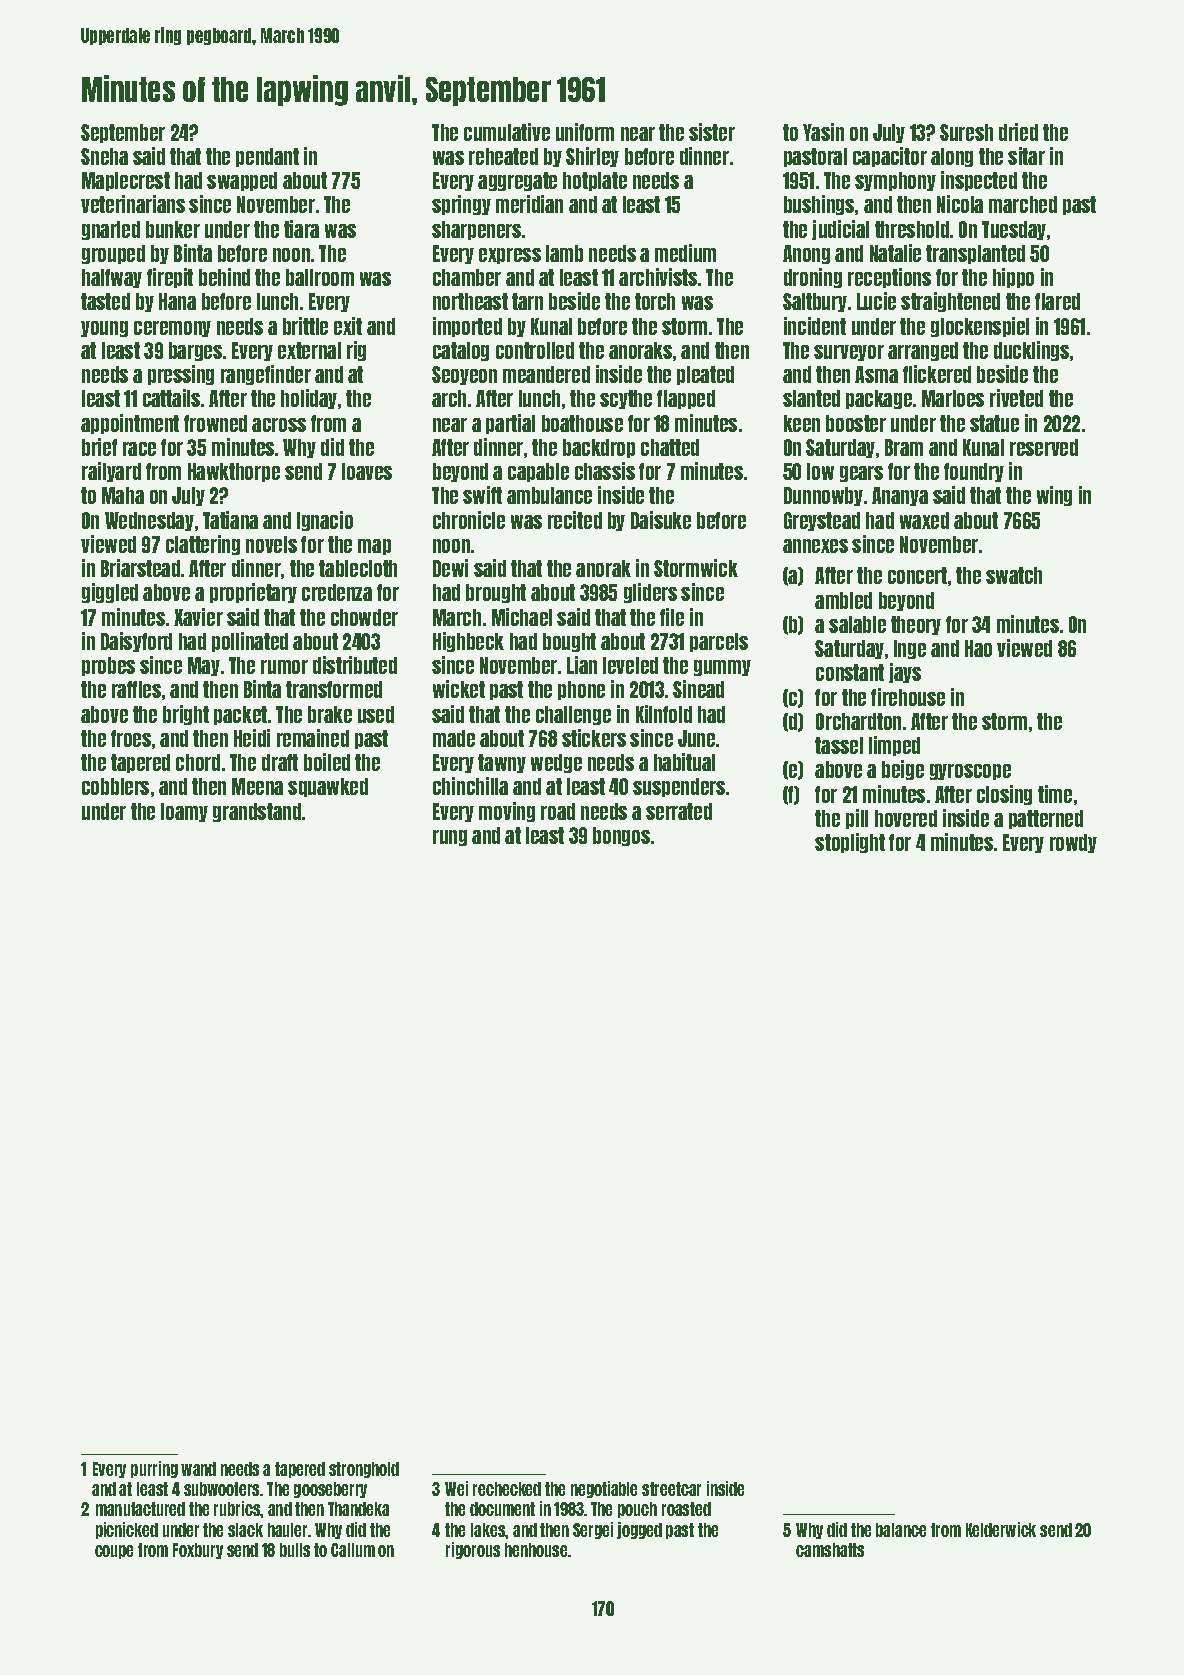  I want to click on dried, so click(1018, 132).
